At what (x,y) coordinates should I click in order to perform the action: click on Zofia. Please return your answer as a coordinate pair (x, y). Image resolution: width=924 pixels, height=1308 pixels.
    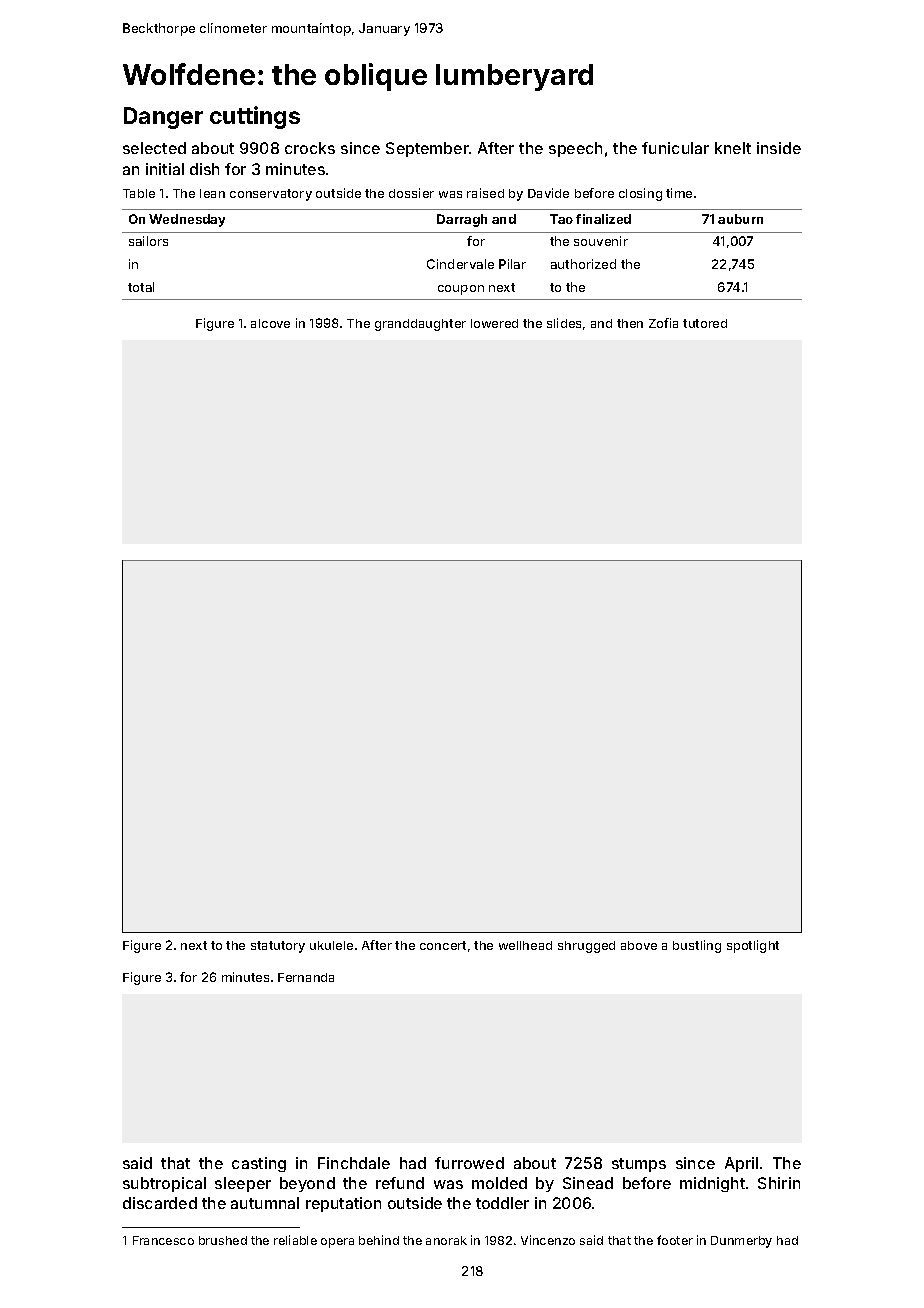
    Looking at the image, I should click on (663, 323).
